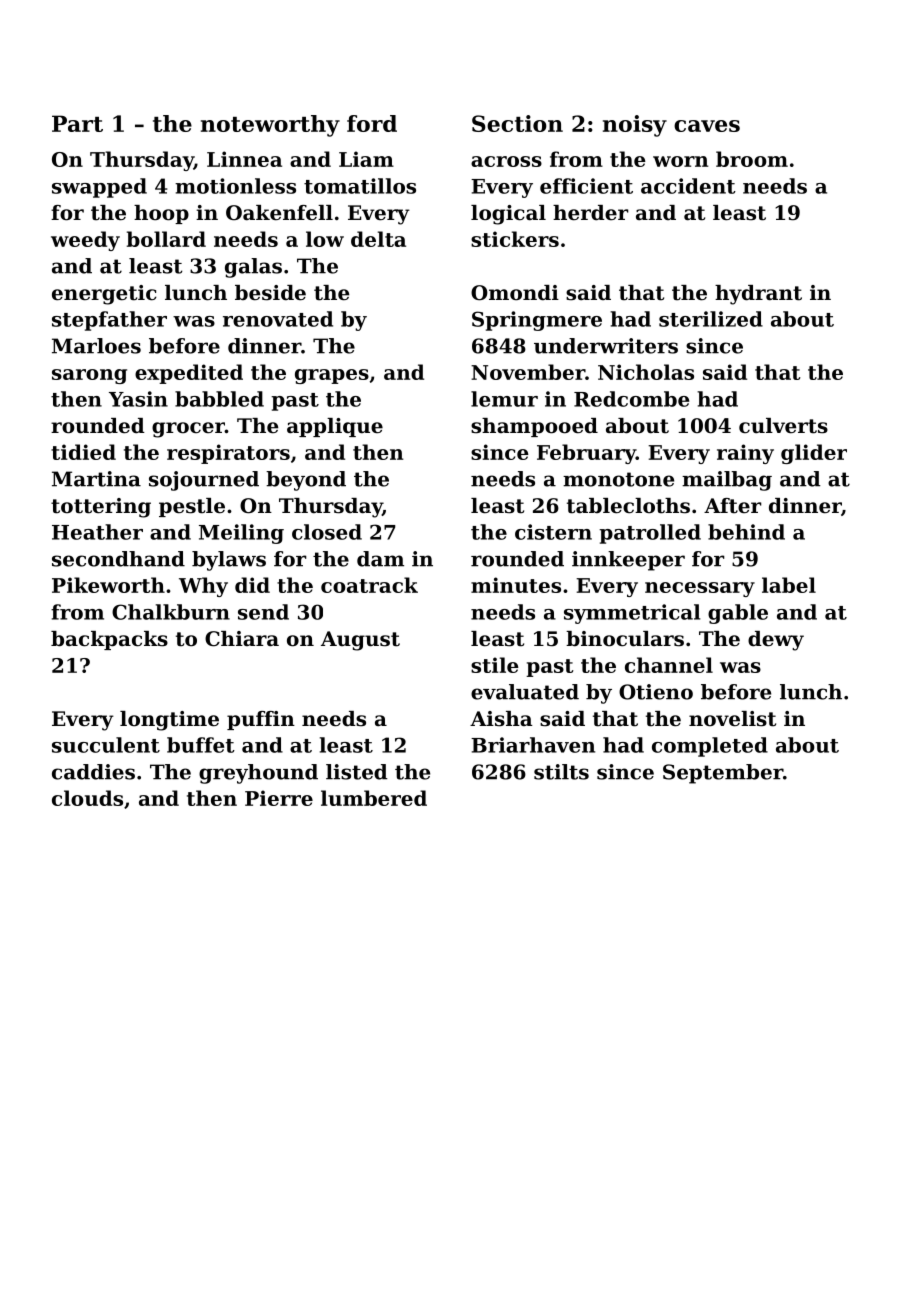 Image resolution: width=908 pixels, height=1316 pixels. What do you see at coordinates (360, 641) in the screenshot?
I see `August` at bounding box center [360, 641].
